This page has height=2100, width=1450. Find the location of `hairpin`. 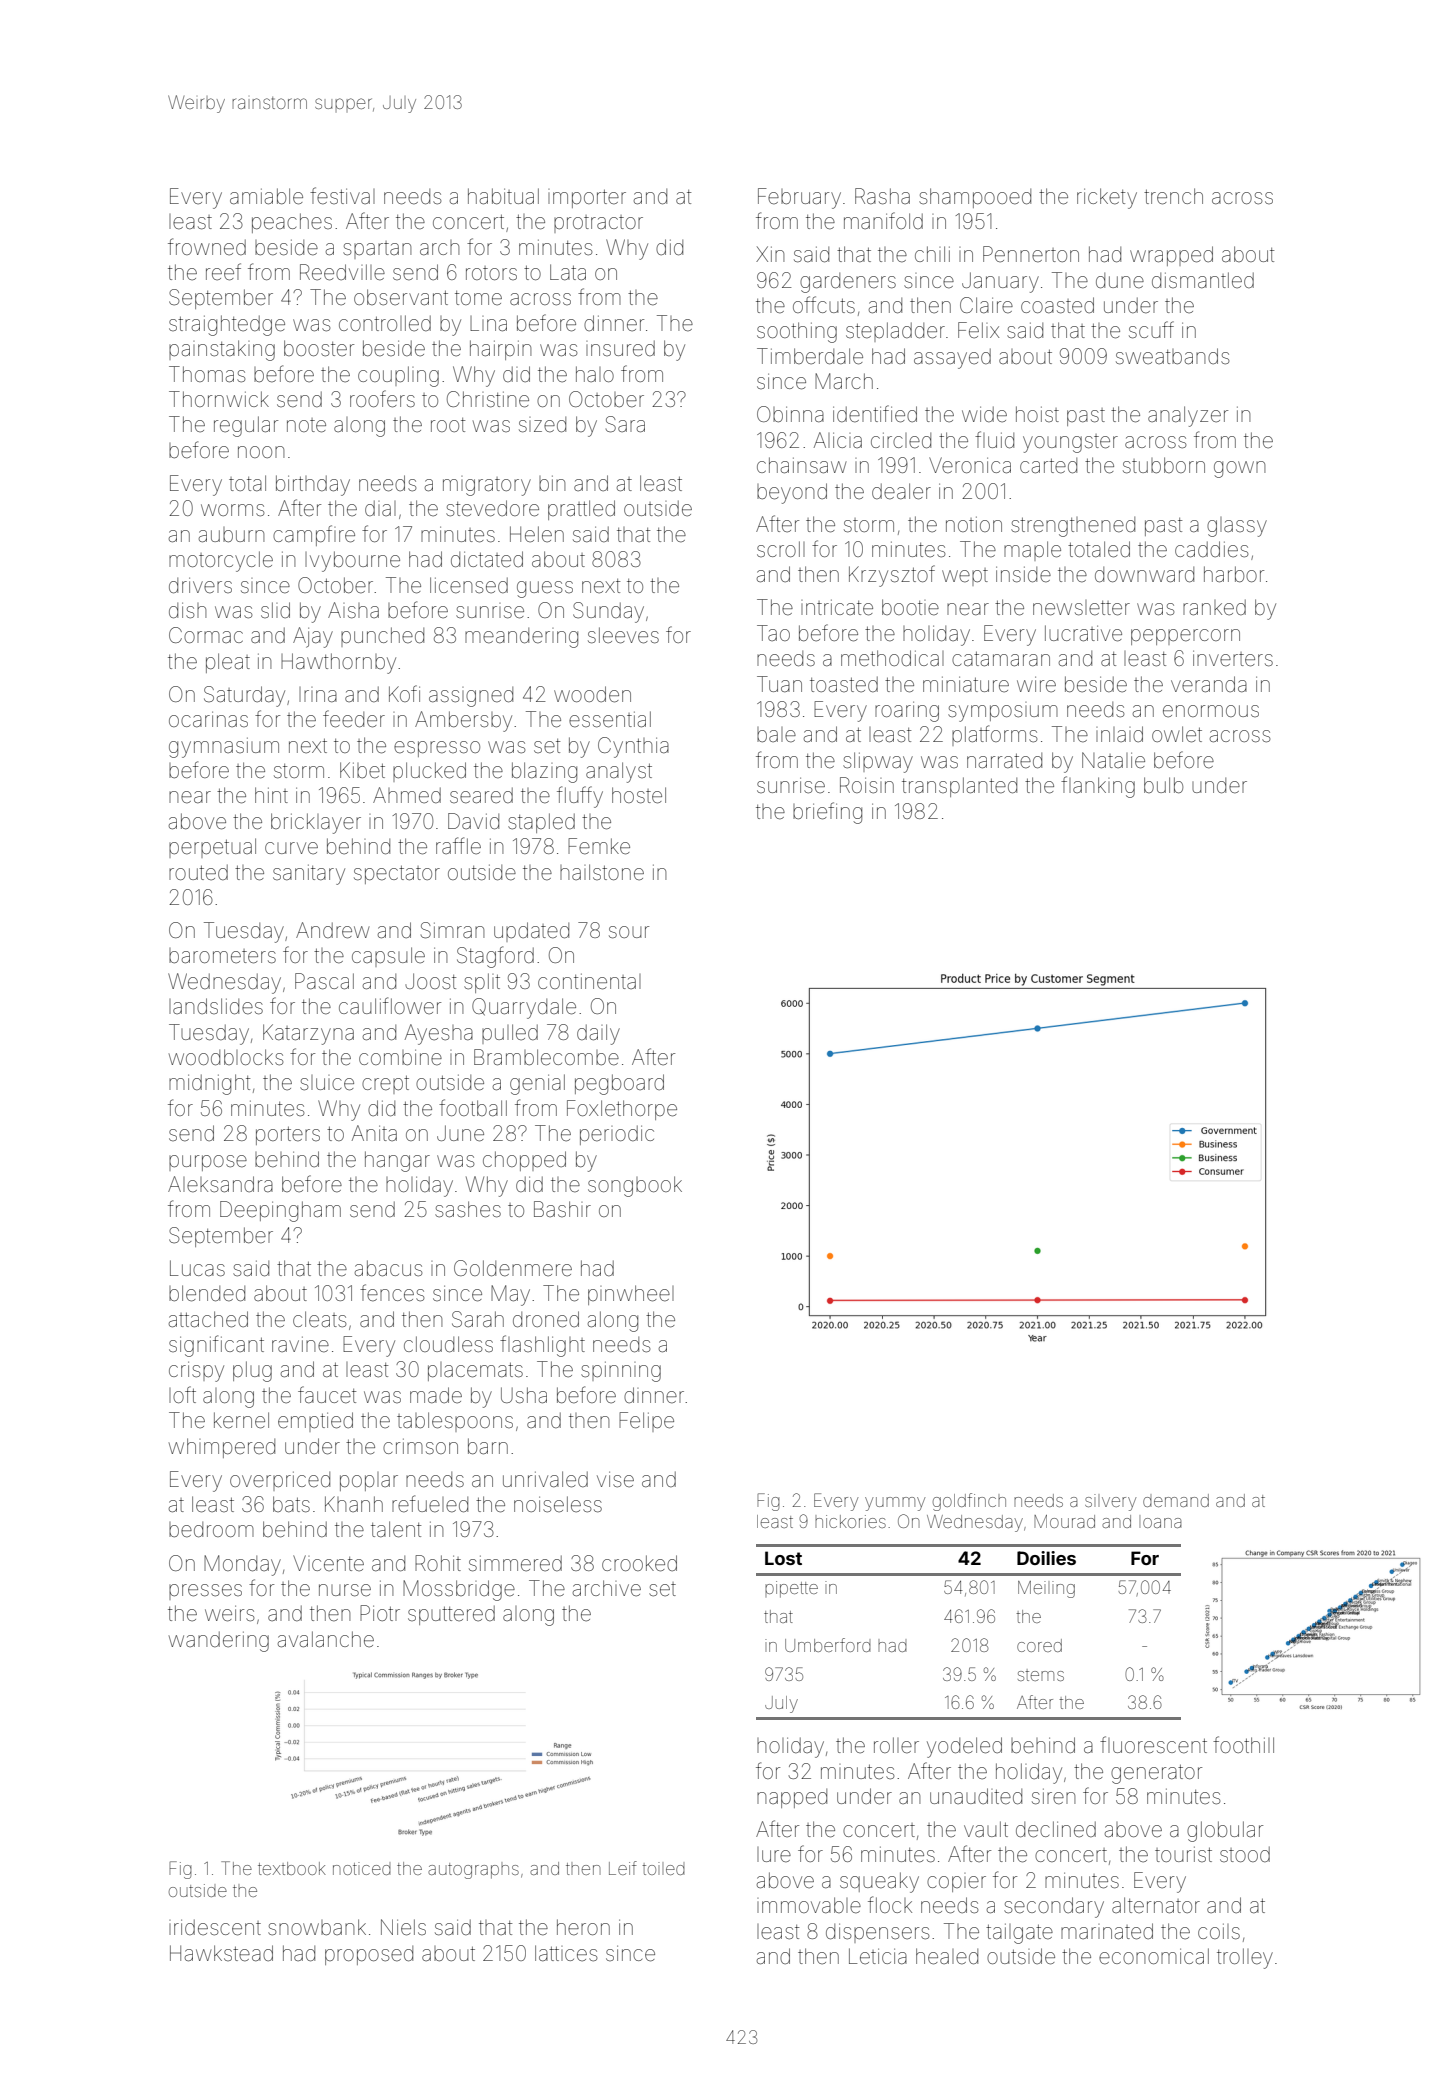

hairpin is located at coordinates (500, 350).
